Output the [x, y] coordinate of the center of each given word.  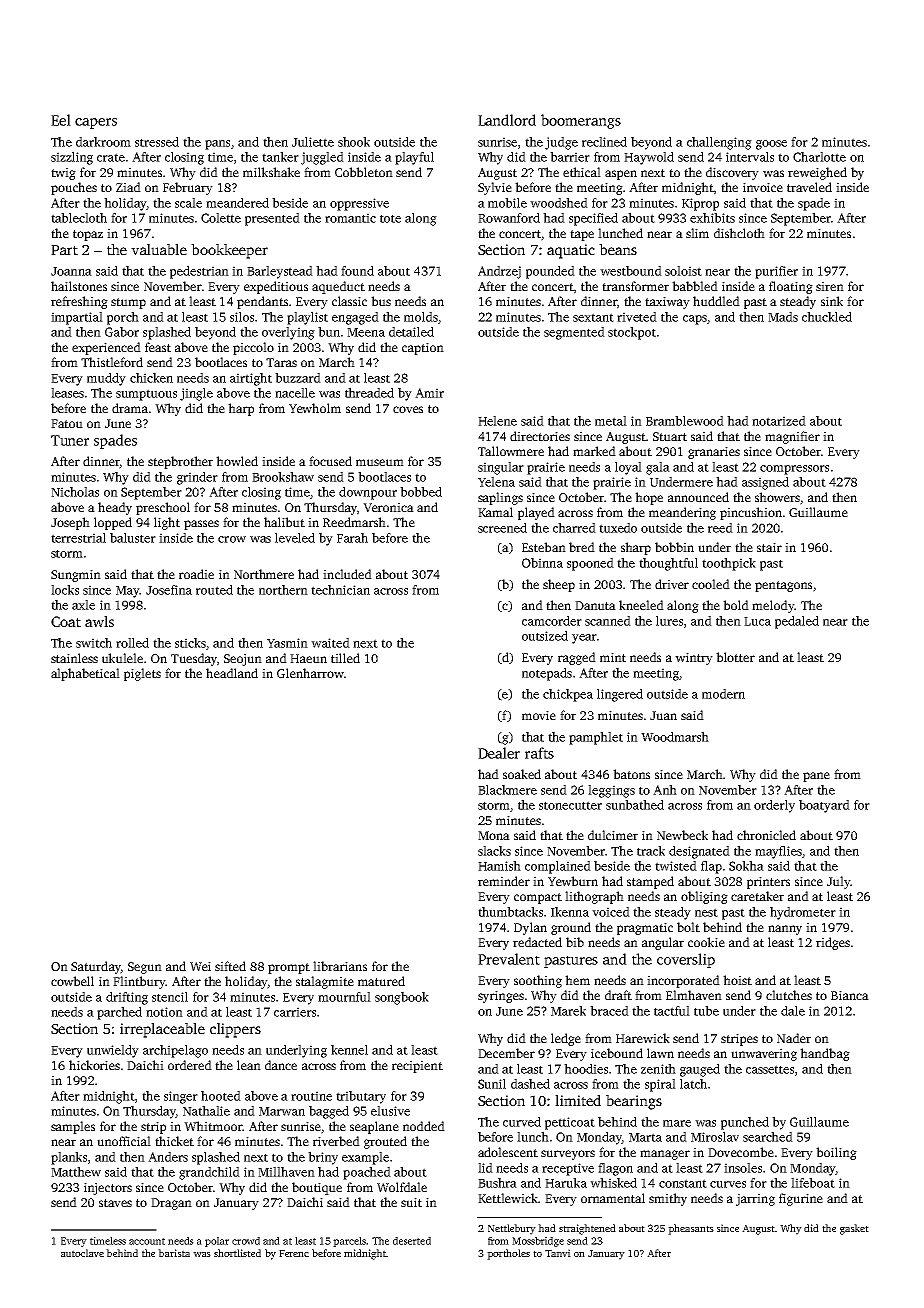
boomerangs [581, 121]
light [167, 523]
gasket [854, 1229]
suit [411, 1202]
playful [414, 158]
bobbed [421, 492]
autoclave [82, 1253]
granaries [714, 453]
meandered [237, 203]
